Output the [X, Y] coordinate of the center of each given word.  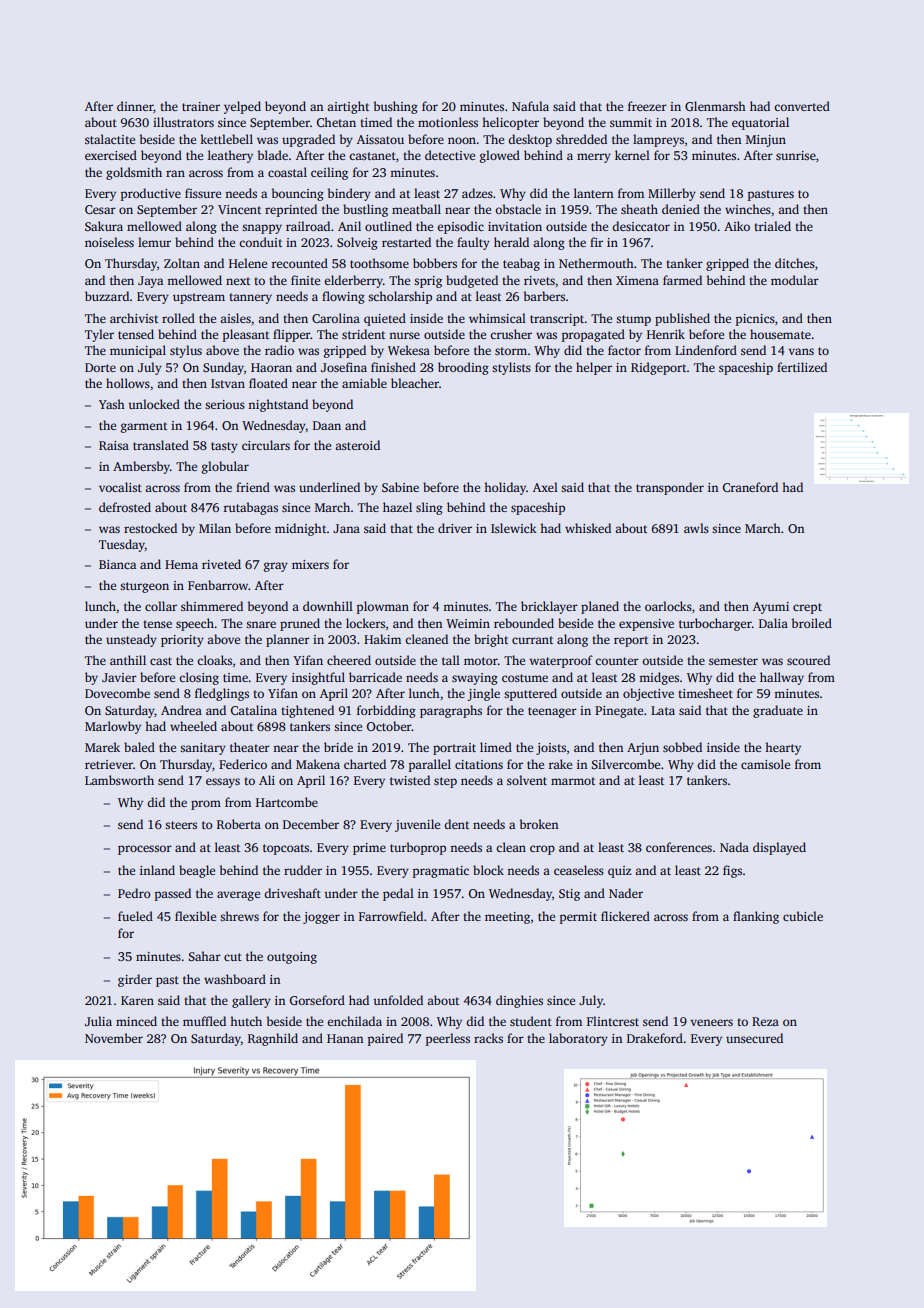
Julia [98, 1021]
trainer [201, 106]
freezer [647, 106]
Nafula [530, 106]
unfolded [398, 1000]
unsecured [754, 1038]
